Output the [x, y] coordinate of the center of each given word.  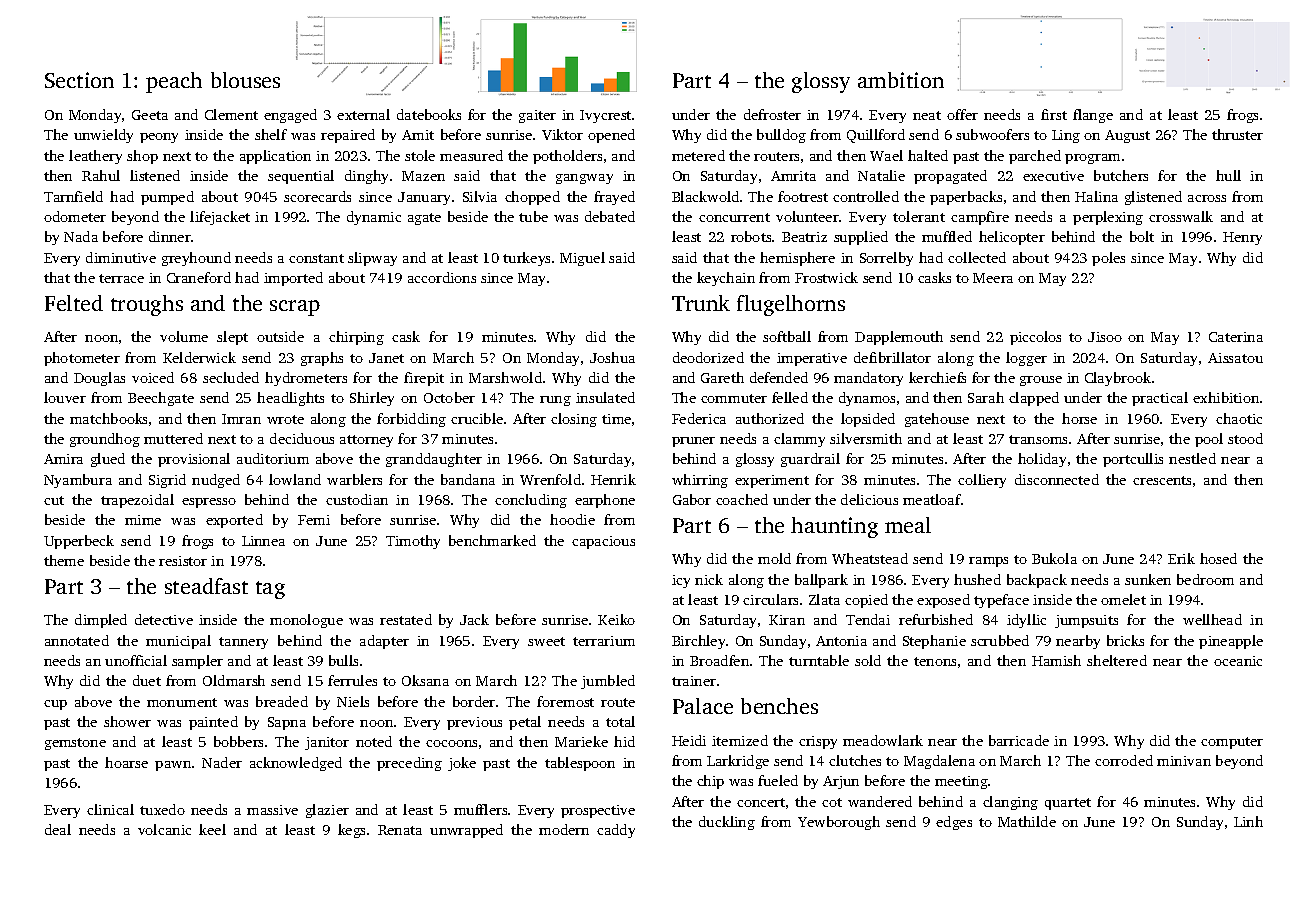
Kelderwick [199, 357]
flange [1093, 116]
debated [610, 216]
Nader [222, 762]
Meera [993, 278]
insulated [605, 397]
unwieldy [103, 136]
